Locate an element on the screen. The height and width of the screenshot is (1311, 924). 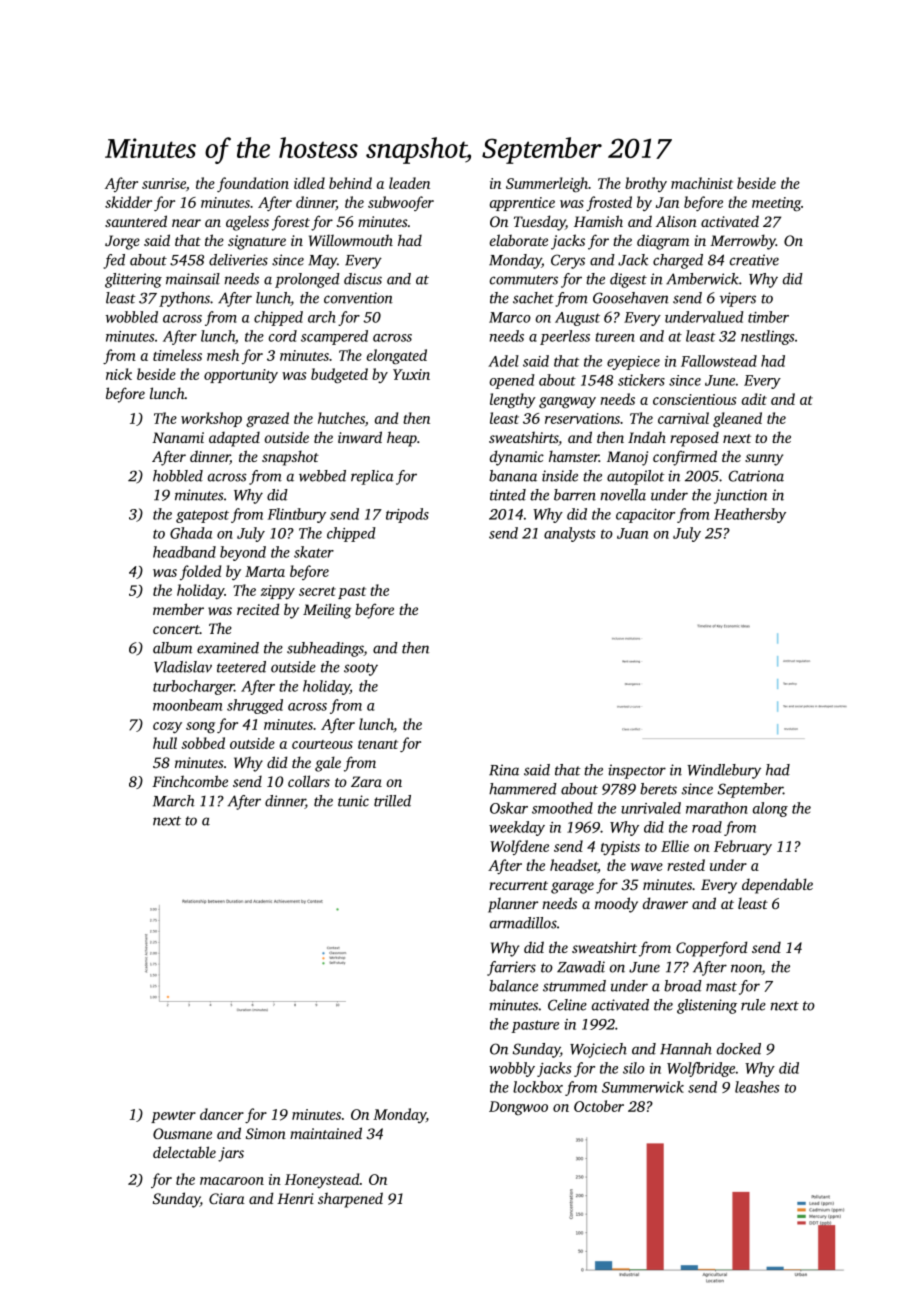
sharpened is located at coordinates (350, 1200).
